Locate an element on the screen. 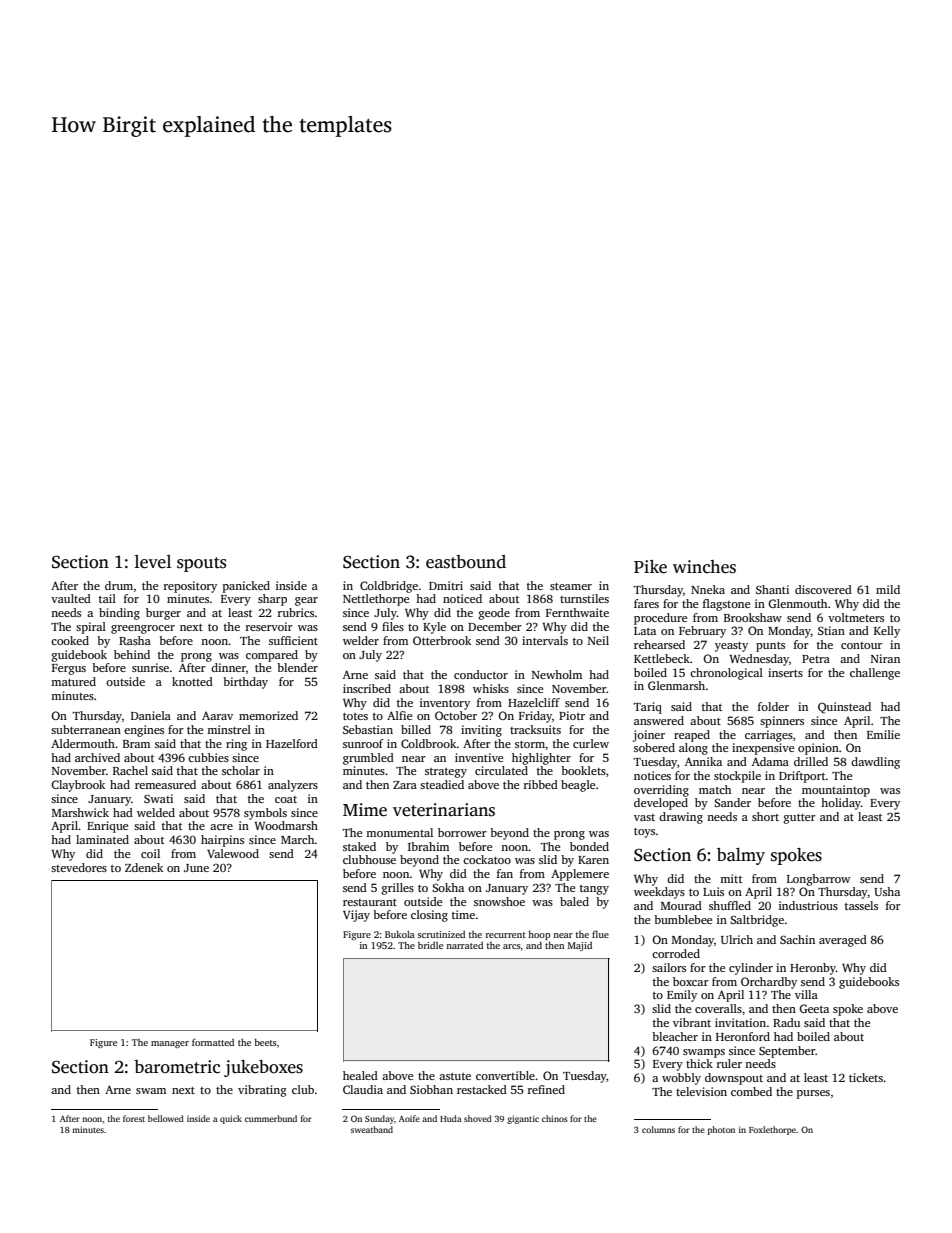 The image size is (952, 1233). bridle is located at coordinates (430, 945).
